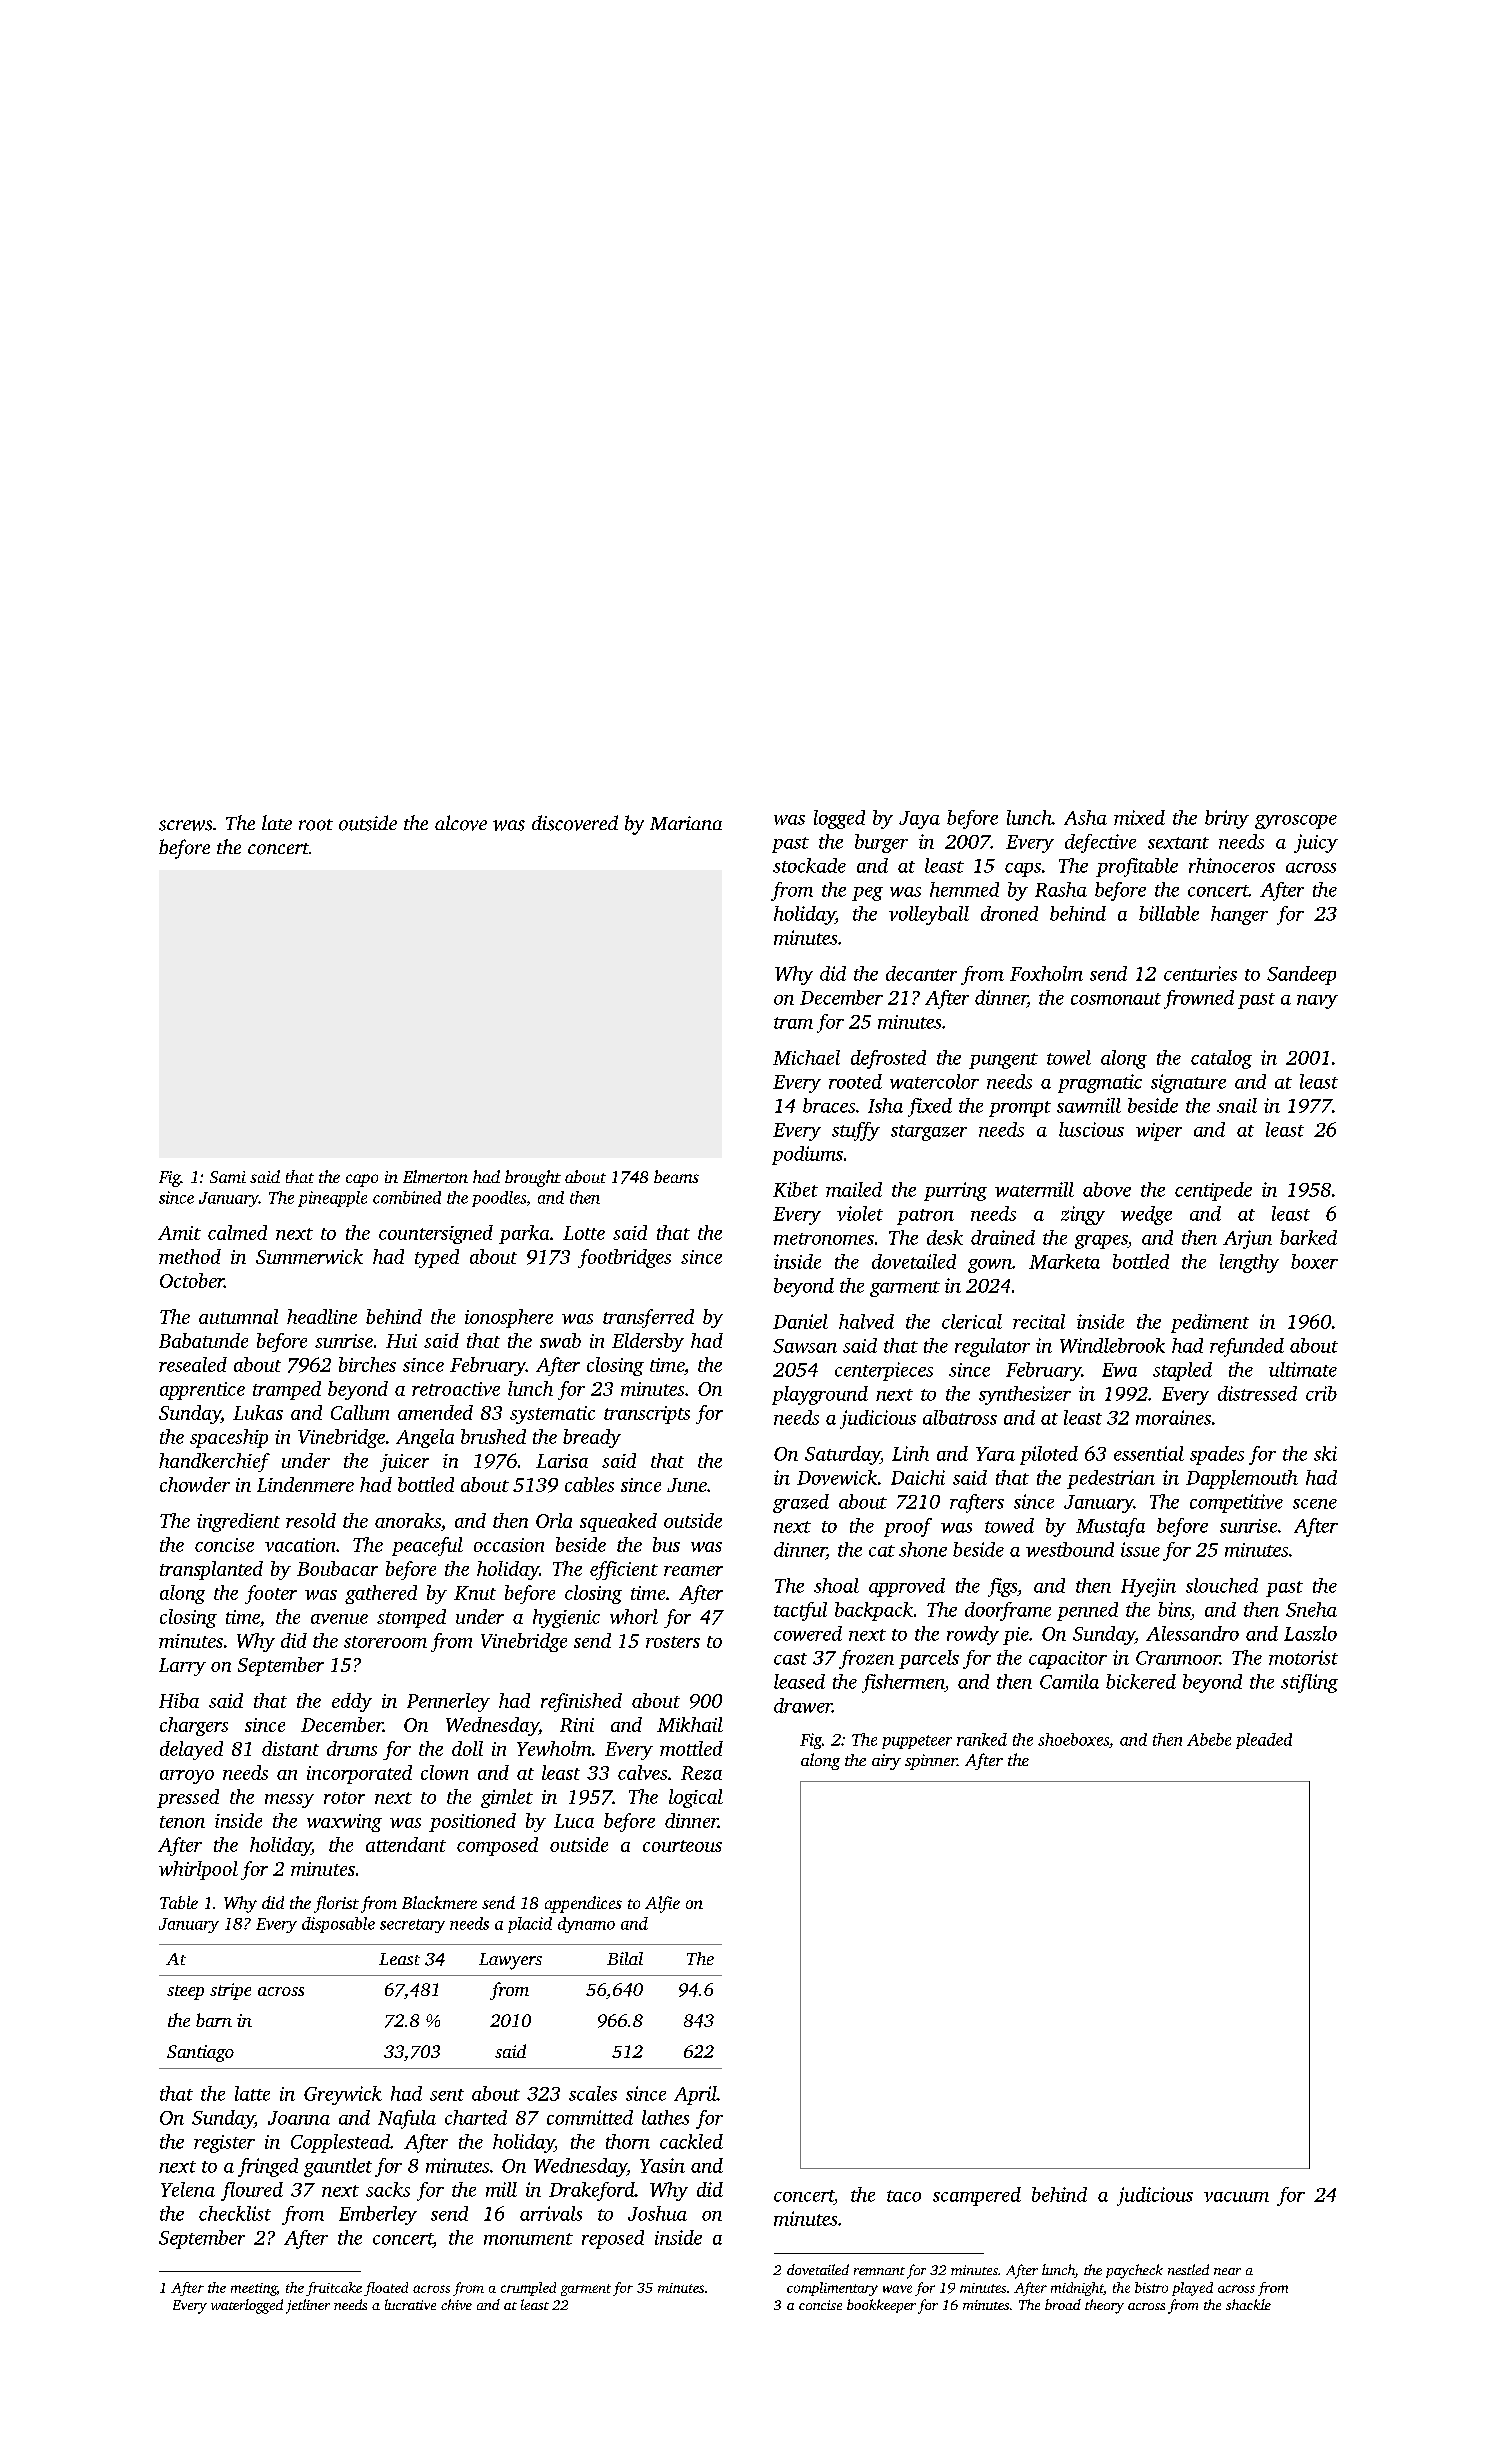  I want to click on Abebe, so click(1209, 1739).
